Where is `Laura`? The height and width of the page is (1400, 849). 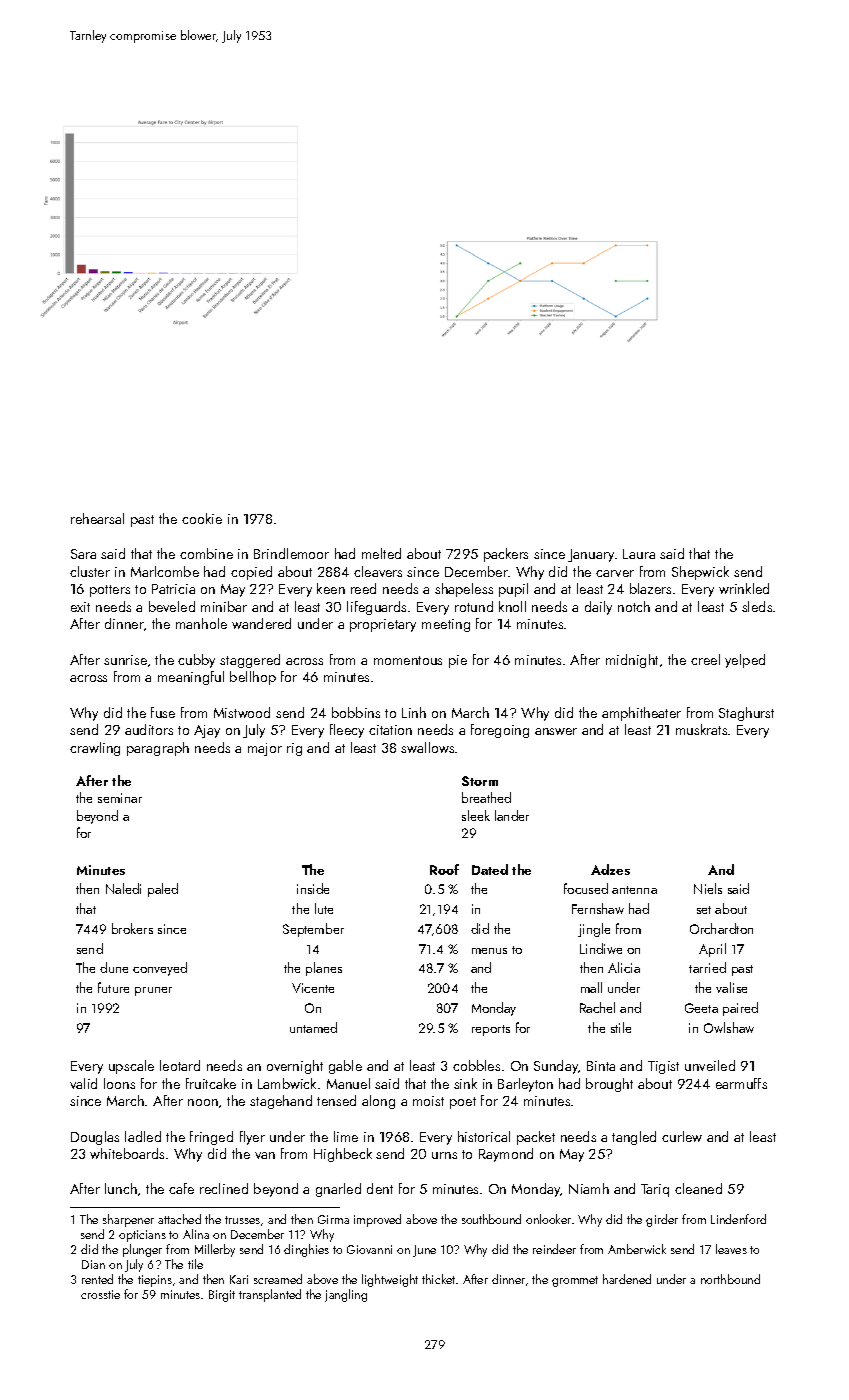
Laura is located at coordinates (639, 554).
